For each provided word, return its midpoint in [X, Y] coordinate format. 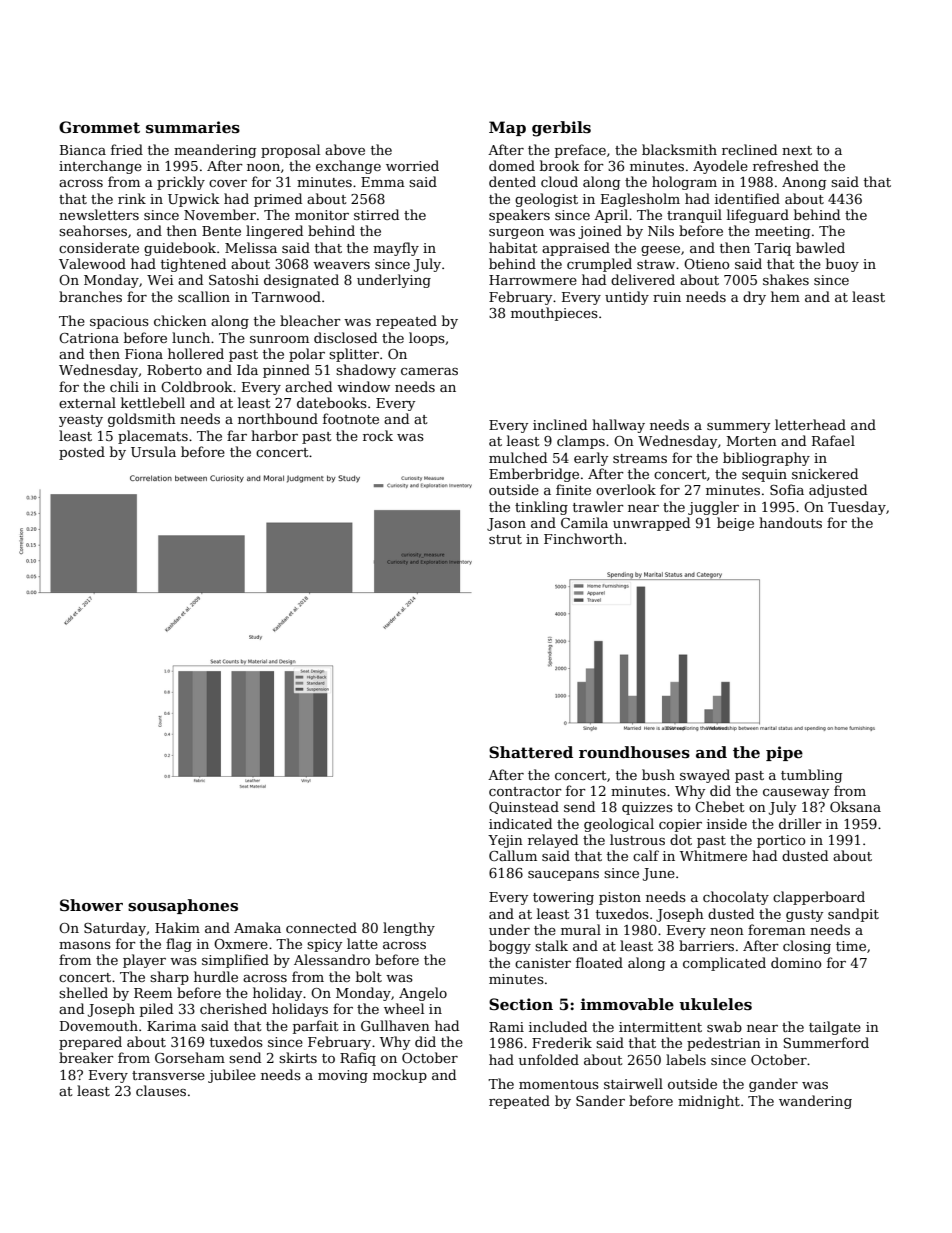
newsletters [99, 214]
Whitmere [713, 855]
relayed [553, 841]
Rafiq [358, 1059]
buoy [842, 265]
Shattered [531, 752]
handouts [790, 522]
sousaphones [183, 906]
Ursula [153, 451]
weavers [341, 265]
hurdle [216, 976]
